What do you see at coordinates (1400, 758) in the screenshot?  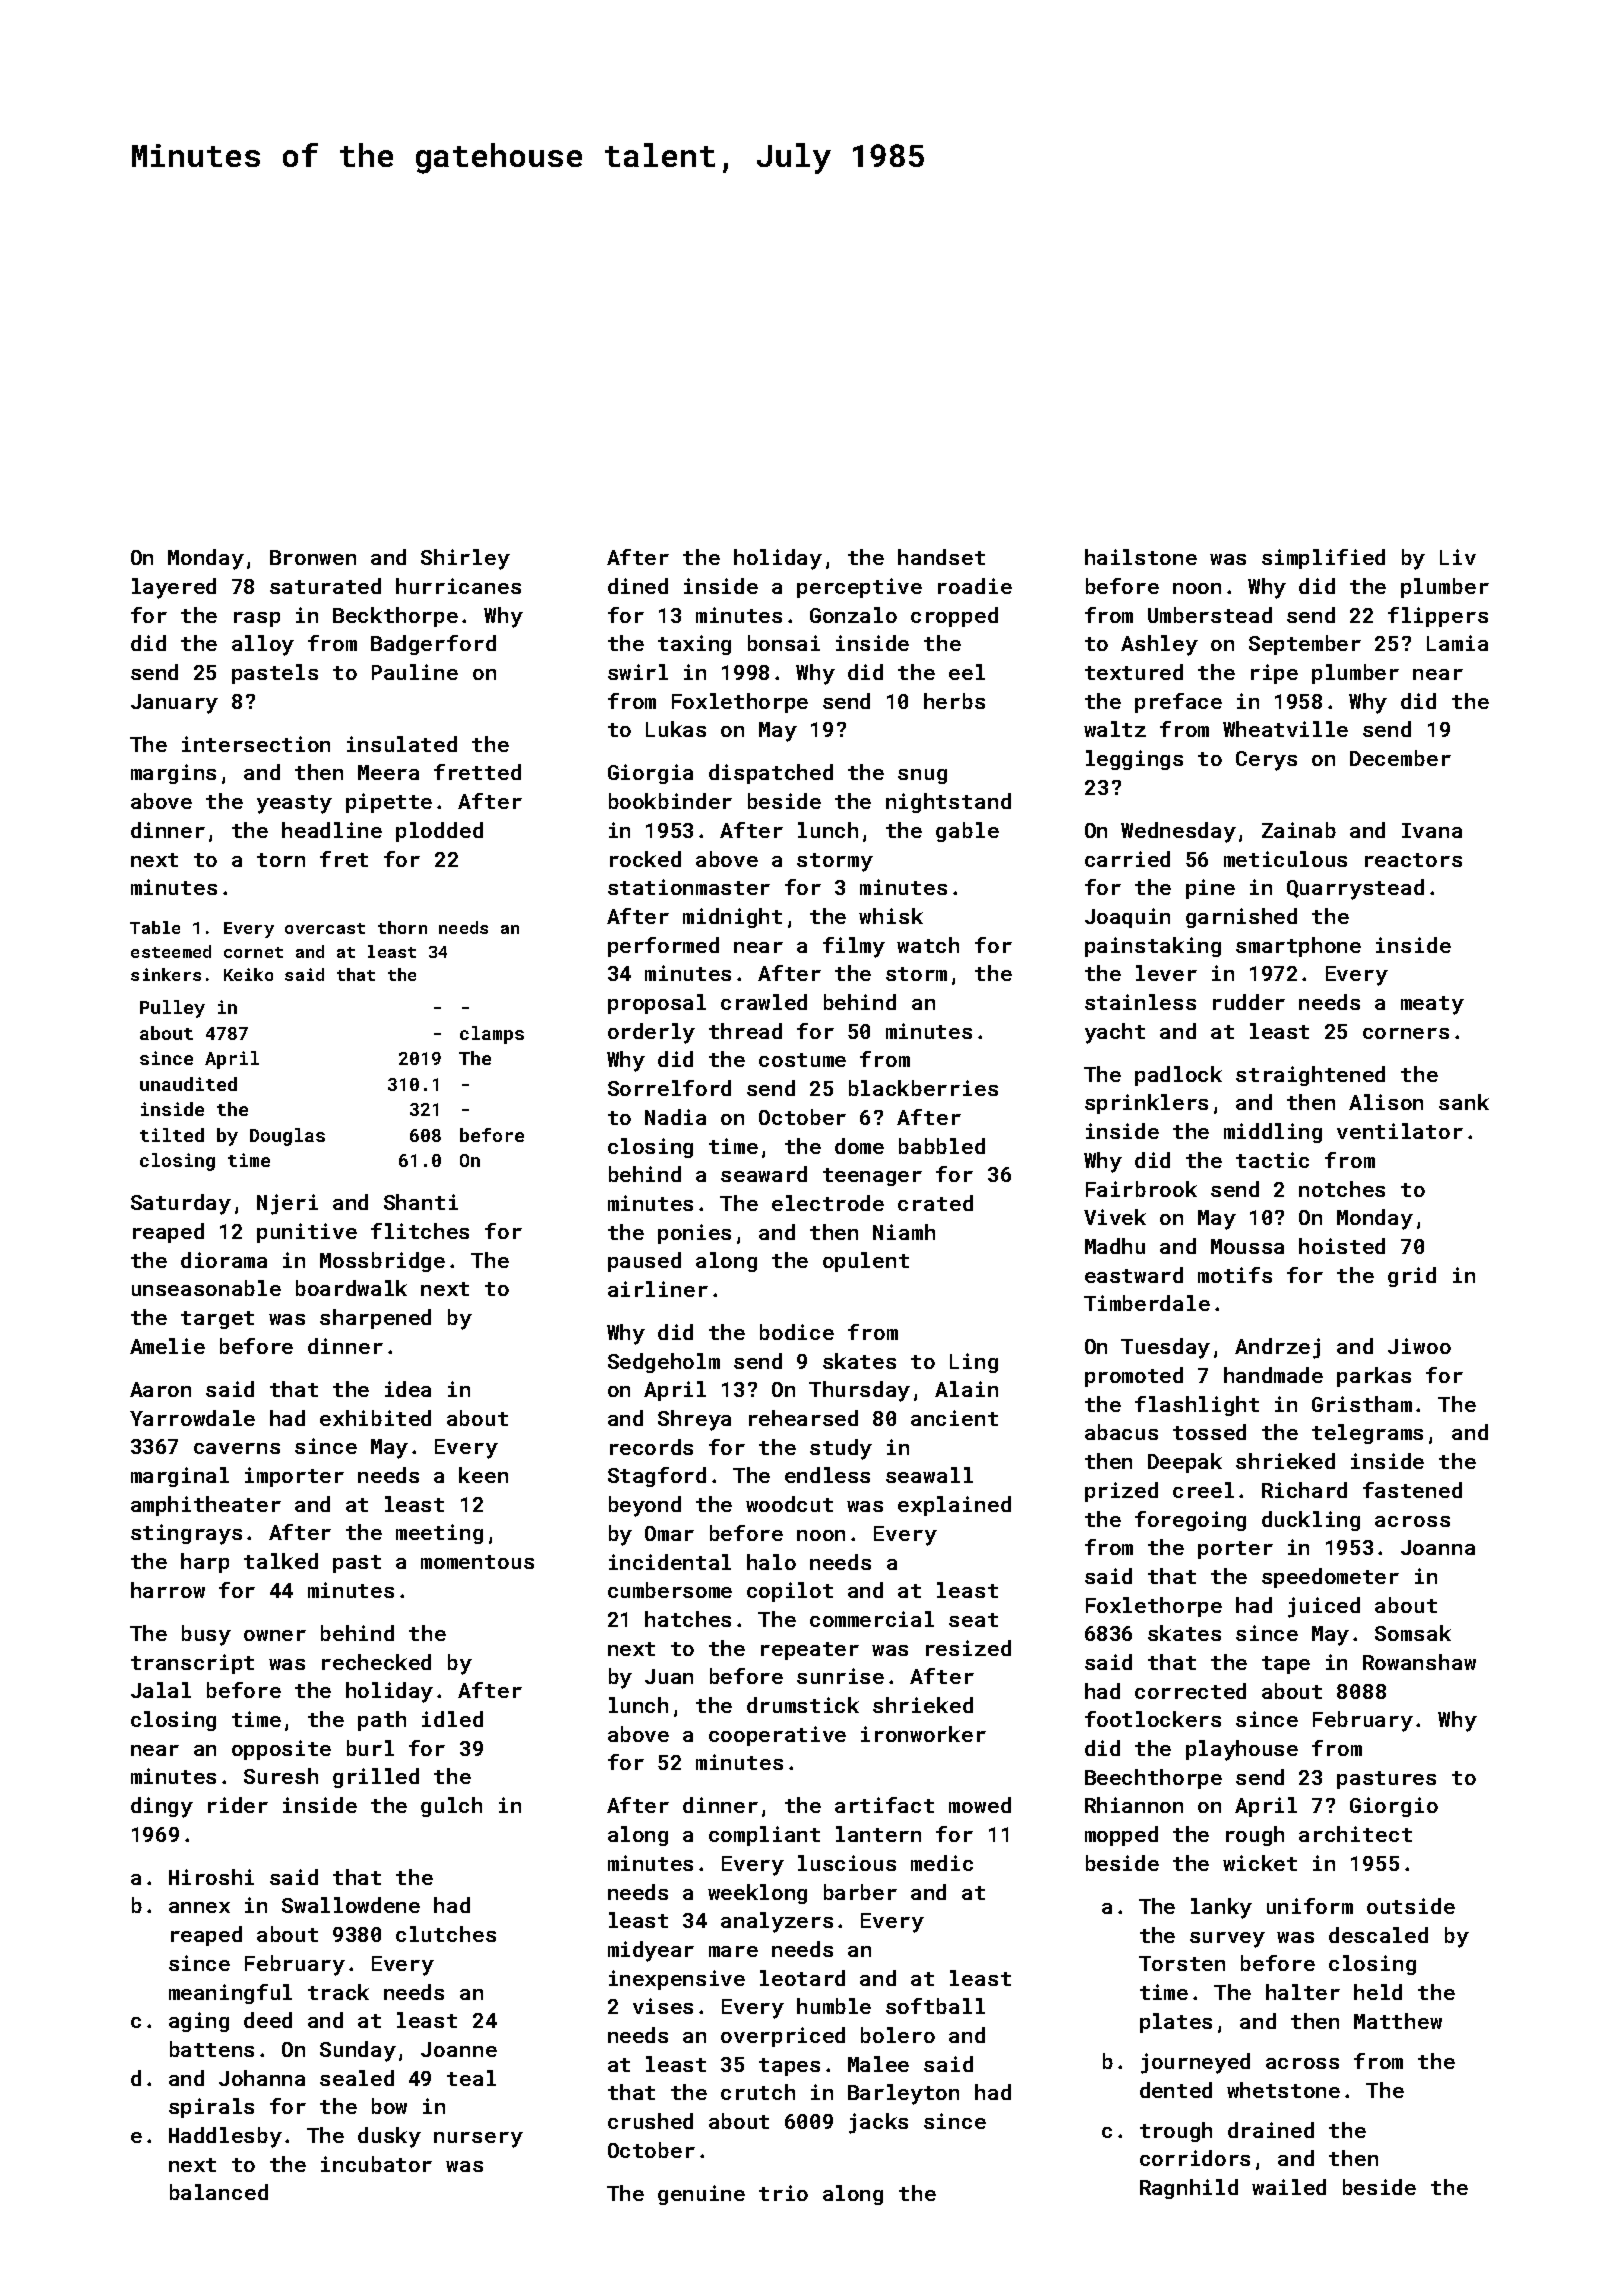 I see `December` at bounding box center [1400, 758].
